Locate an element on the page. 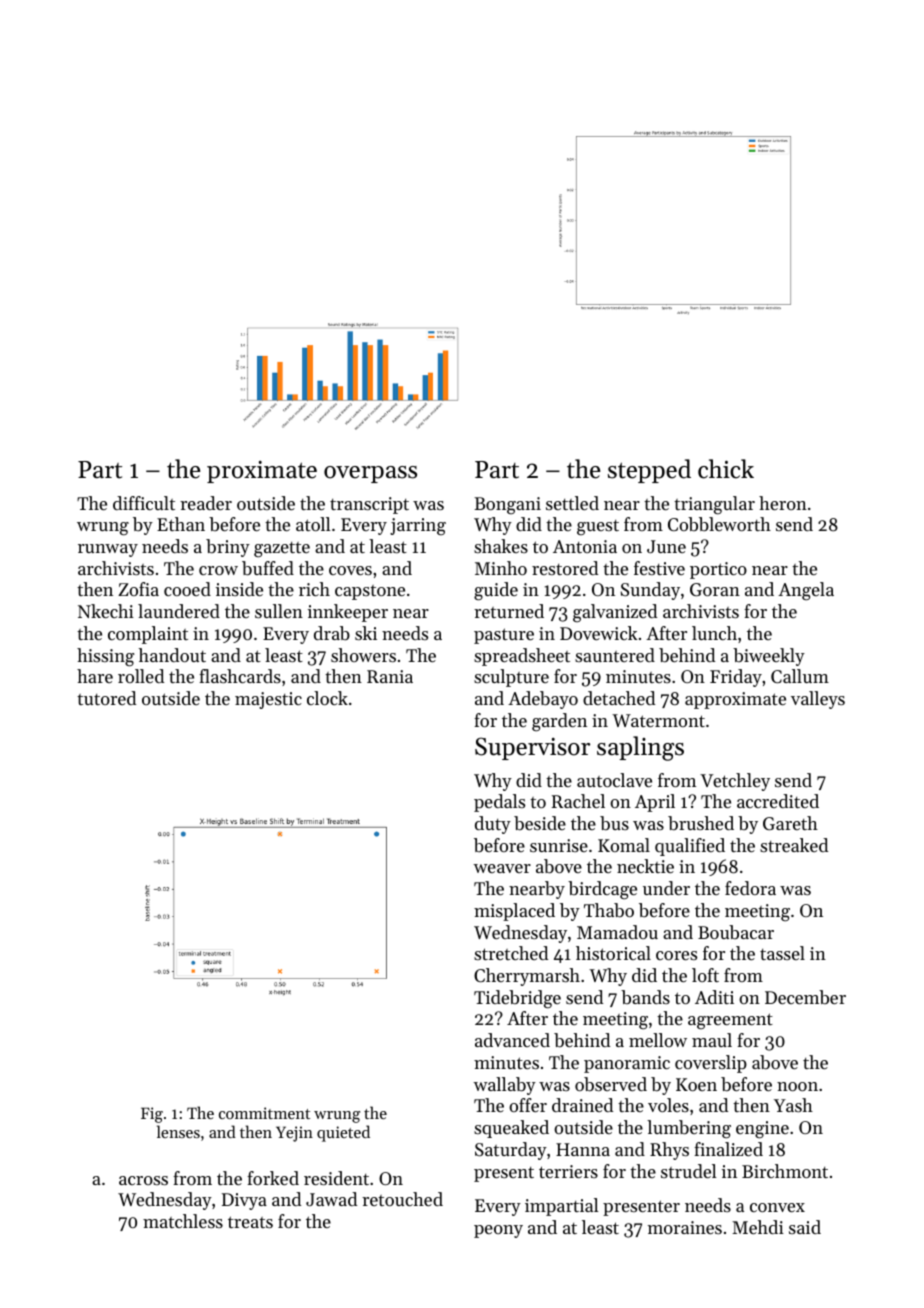 The width and height of the image is (924, 1308). chick is located at coordinates (726, 469).
